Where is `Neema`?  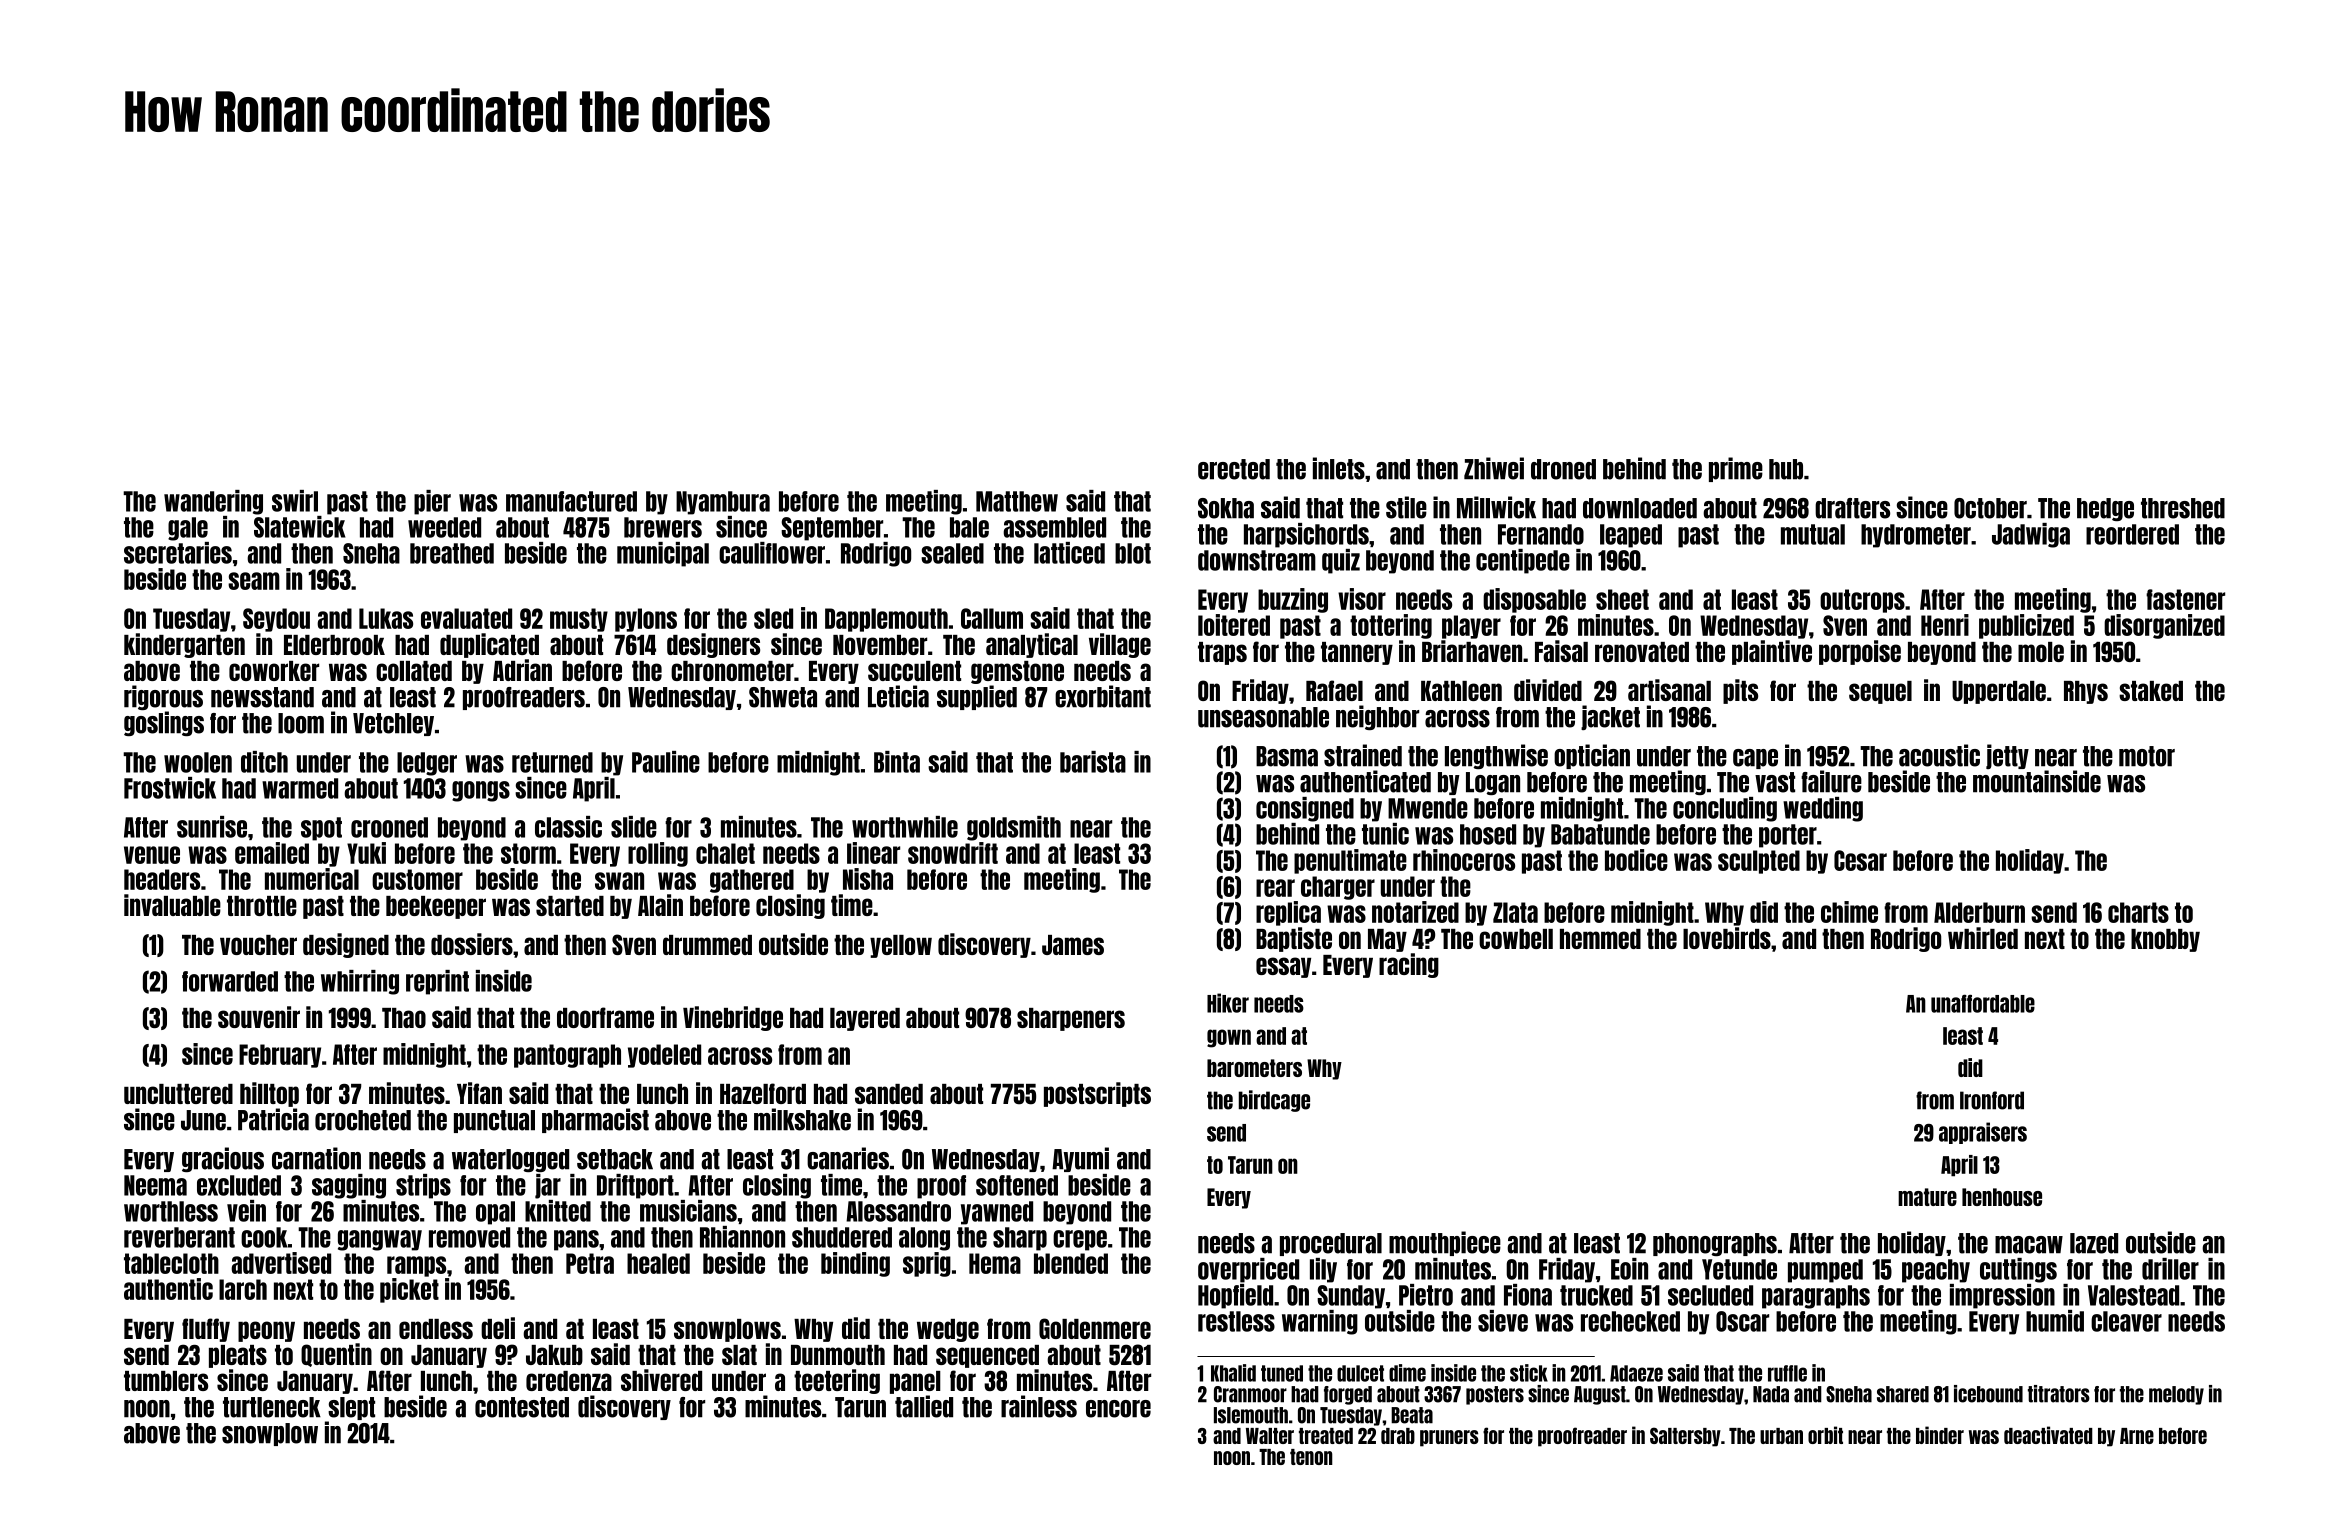
Neema is located at coordinates (155, 1185).
